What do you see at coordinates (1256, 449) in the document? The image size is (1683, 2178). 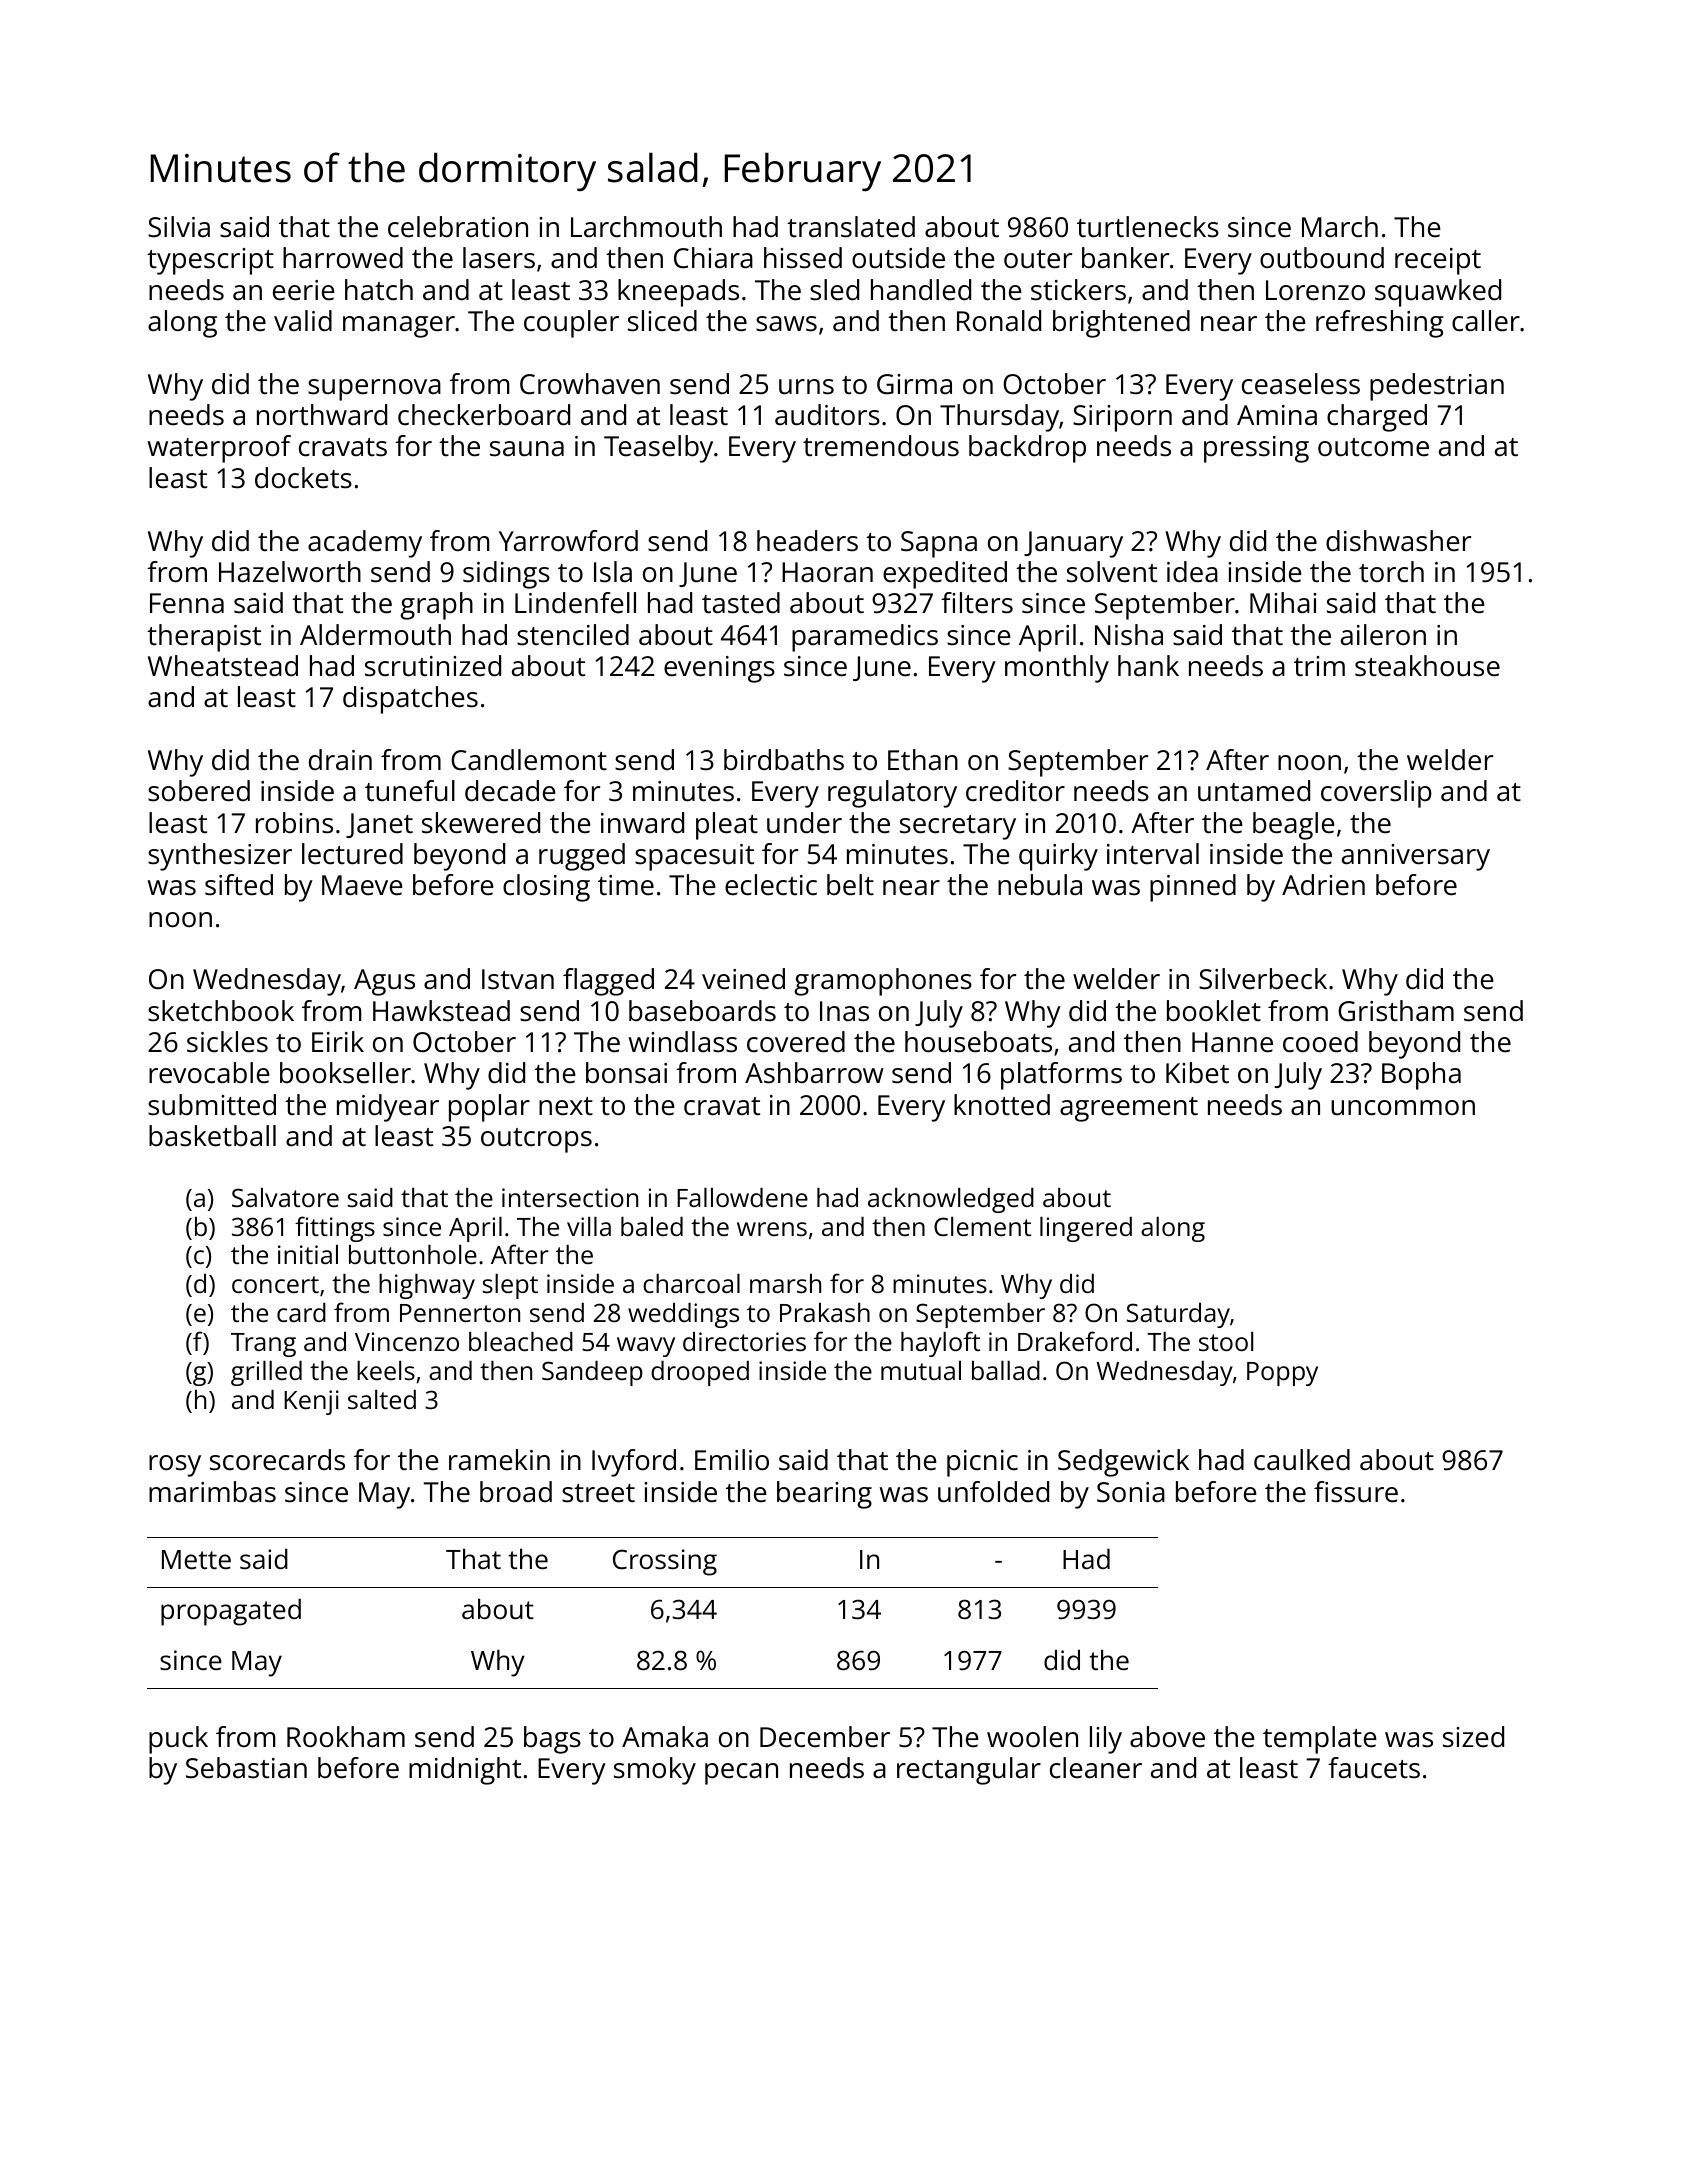 I see `pressing` at bounding box center [1256, 449].
